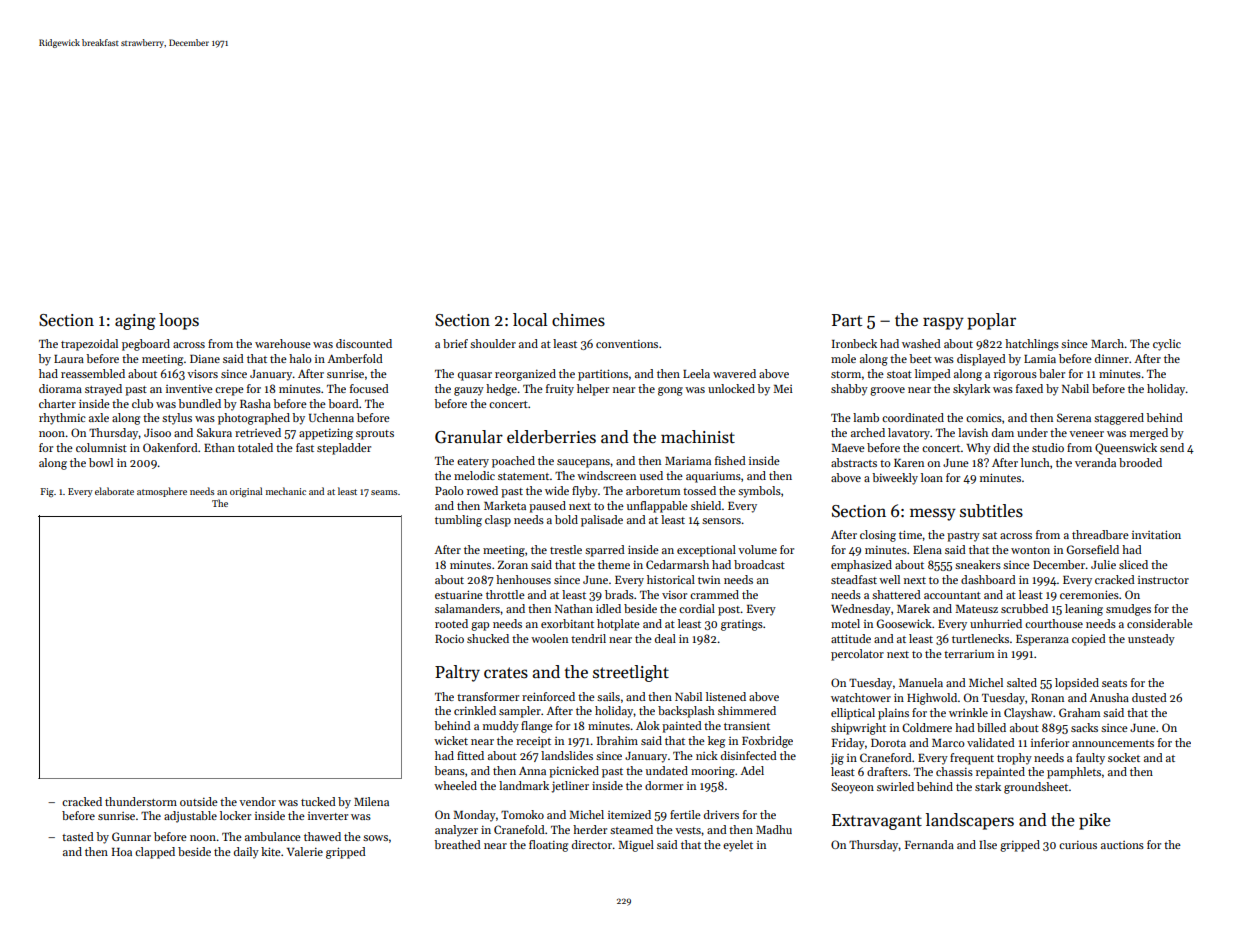 Image resolution: width=1233 pixels, height=952 pixels. Describe the element at coordinates (286, 491) in the page. I see `mechanic` at that location.
